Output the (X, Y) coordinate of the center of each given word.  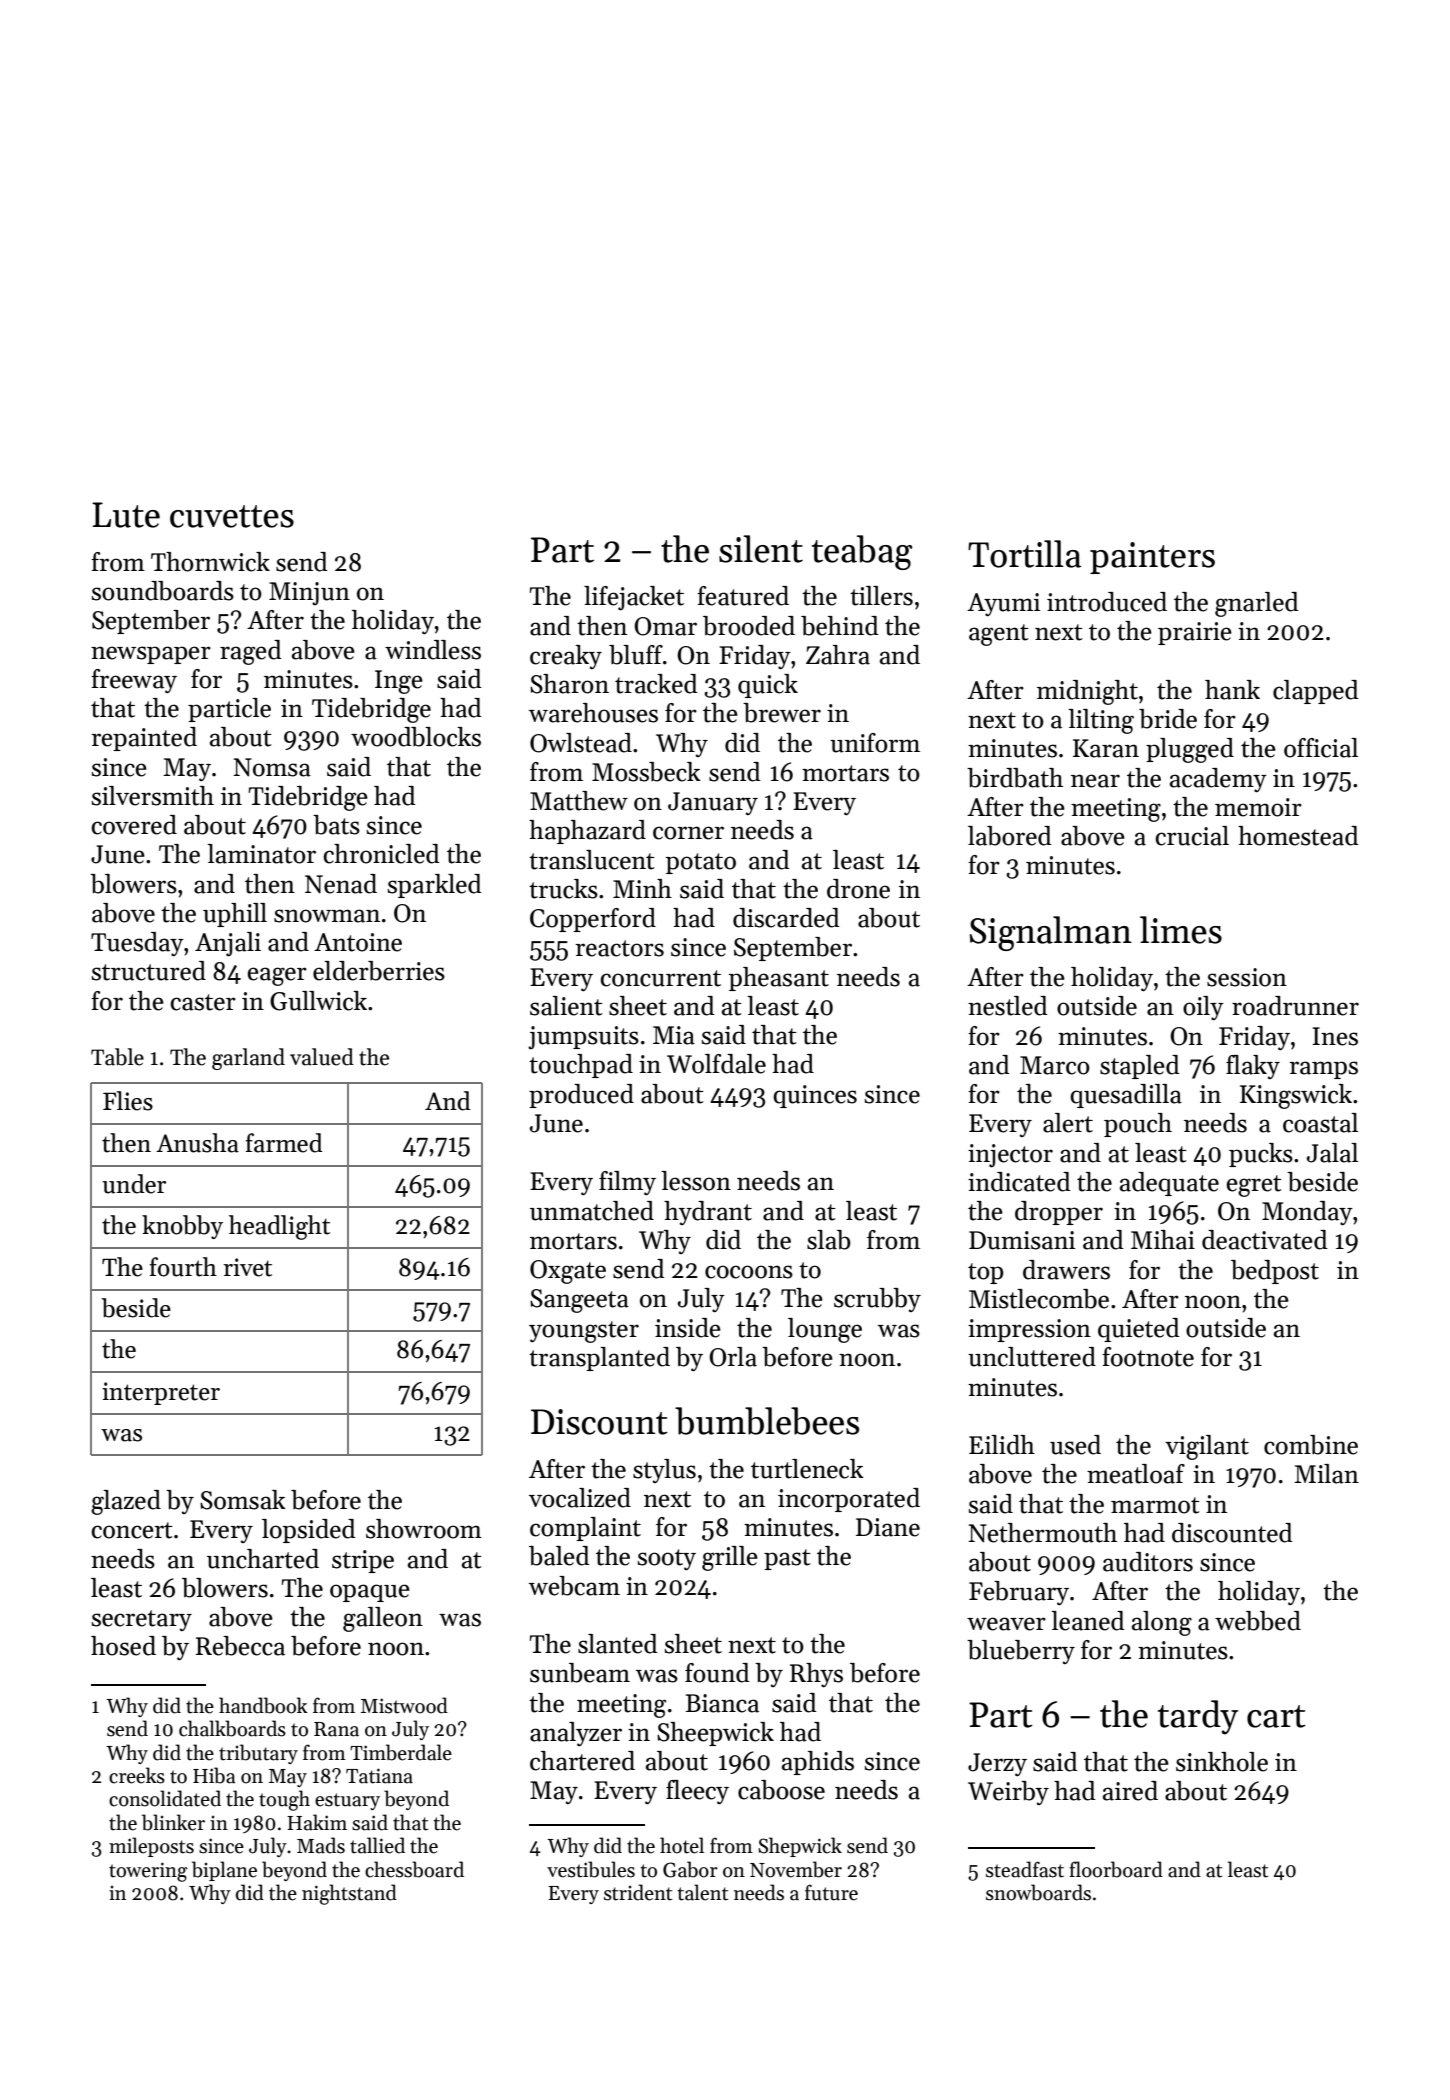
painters (1152, 558)
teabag (862, 552)
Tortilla (1025, 554)
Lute (126, 515)
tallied (377, 1845)
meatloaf (1136, 1474)
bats (336, 825)
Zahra (838, 655)
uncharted (263, 1559)
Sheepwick (715, 1734)
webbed (1258, 1621)
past (787, 1559)
